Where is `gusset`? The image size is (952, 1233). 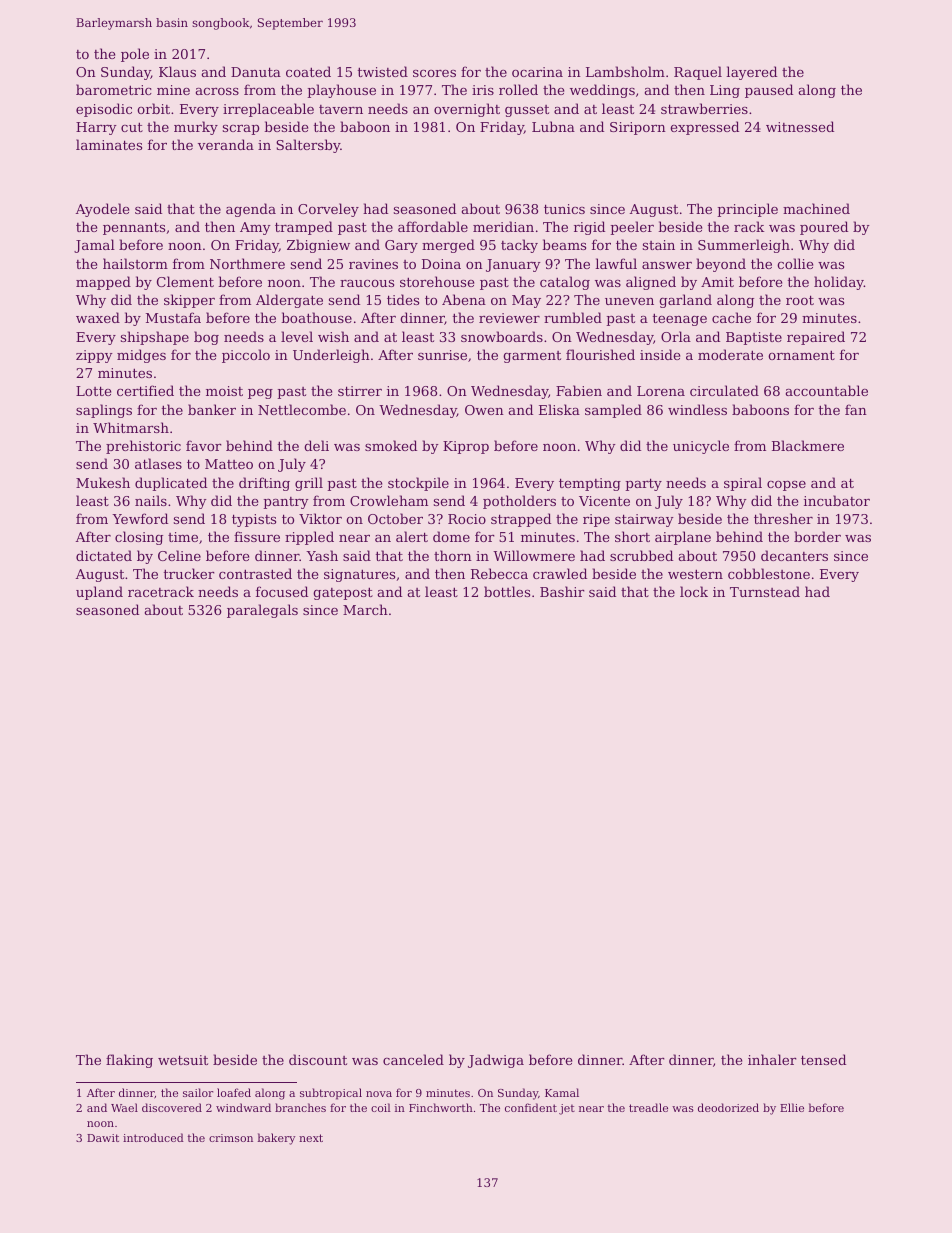 gusset is located at coordinates (527, 111).
